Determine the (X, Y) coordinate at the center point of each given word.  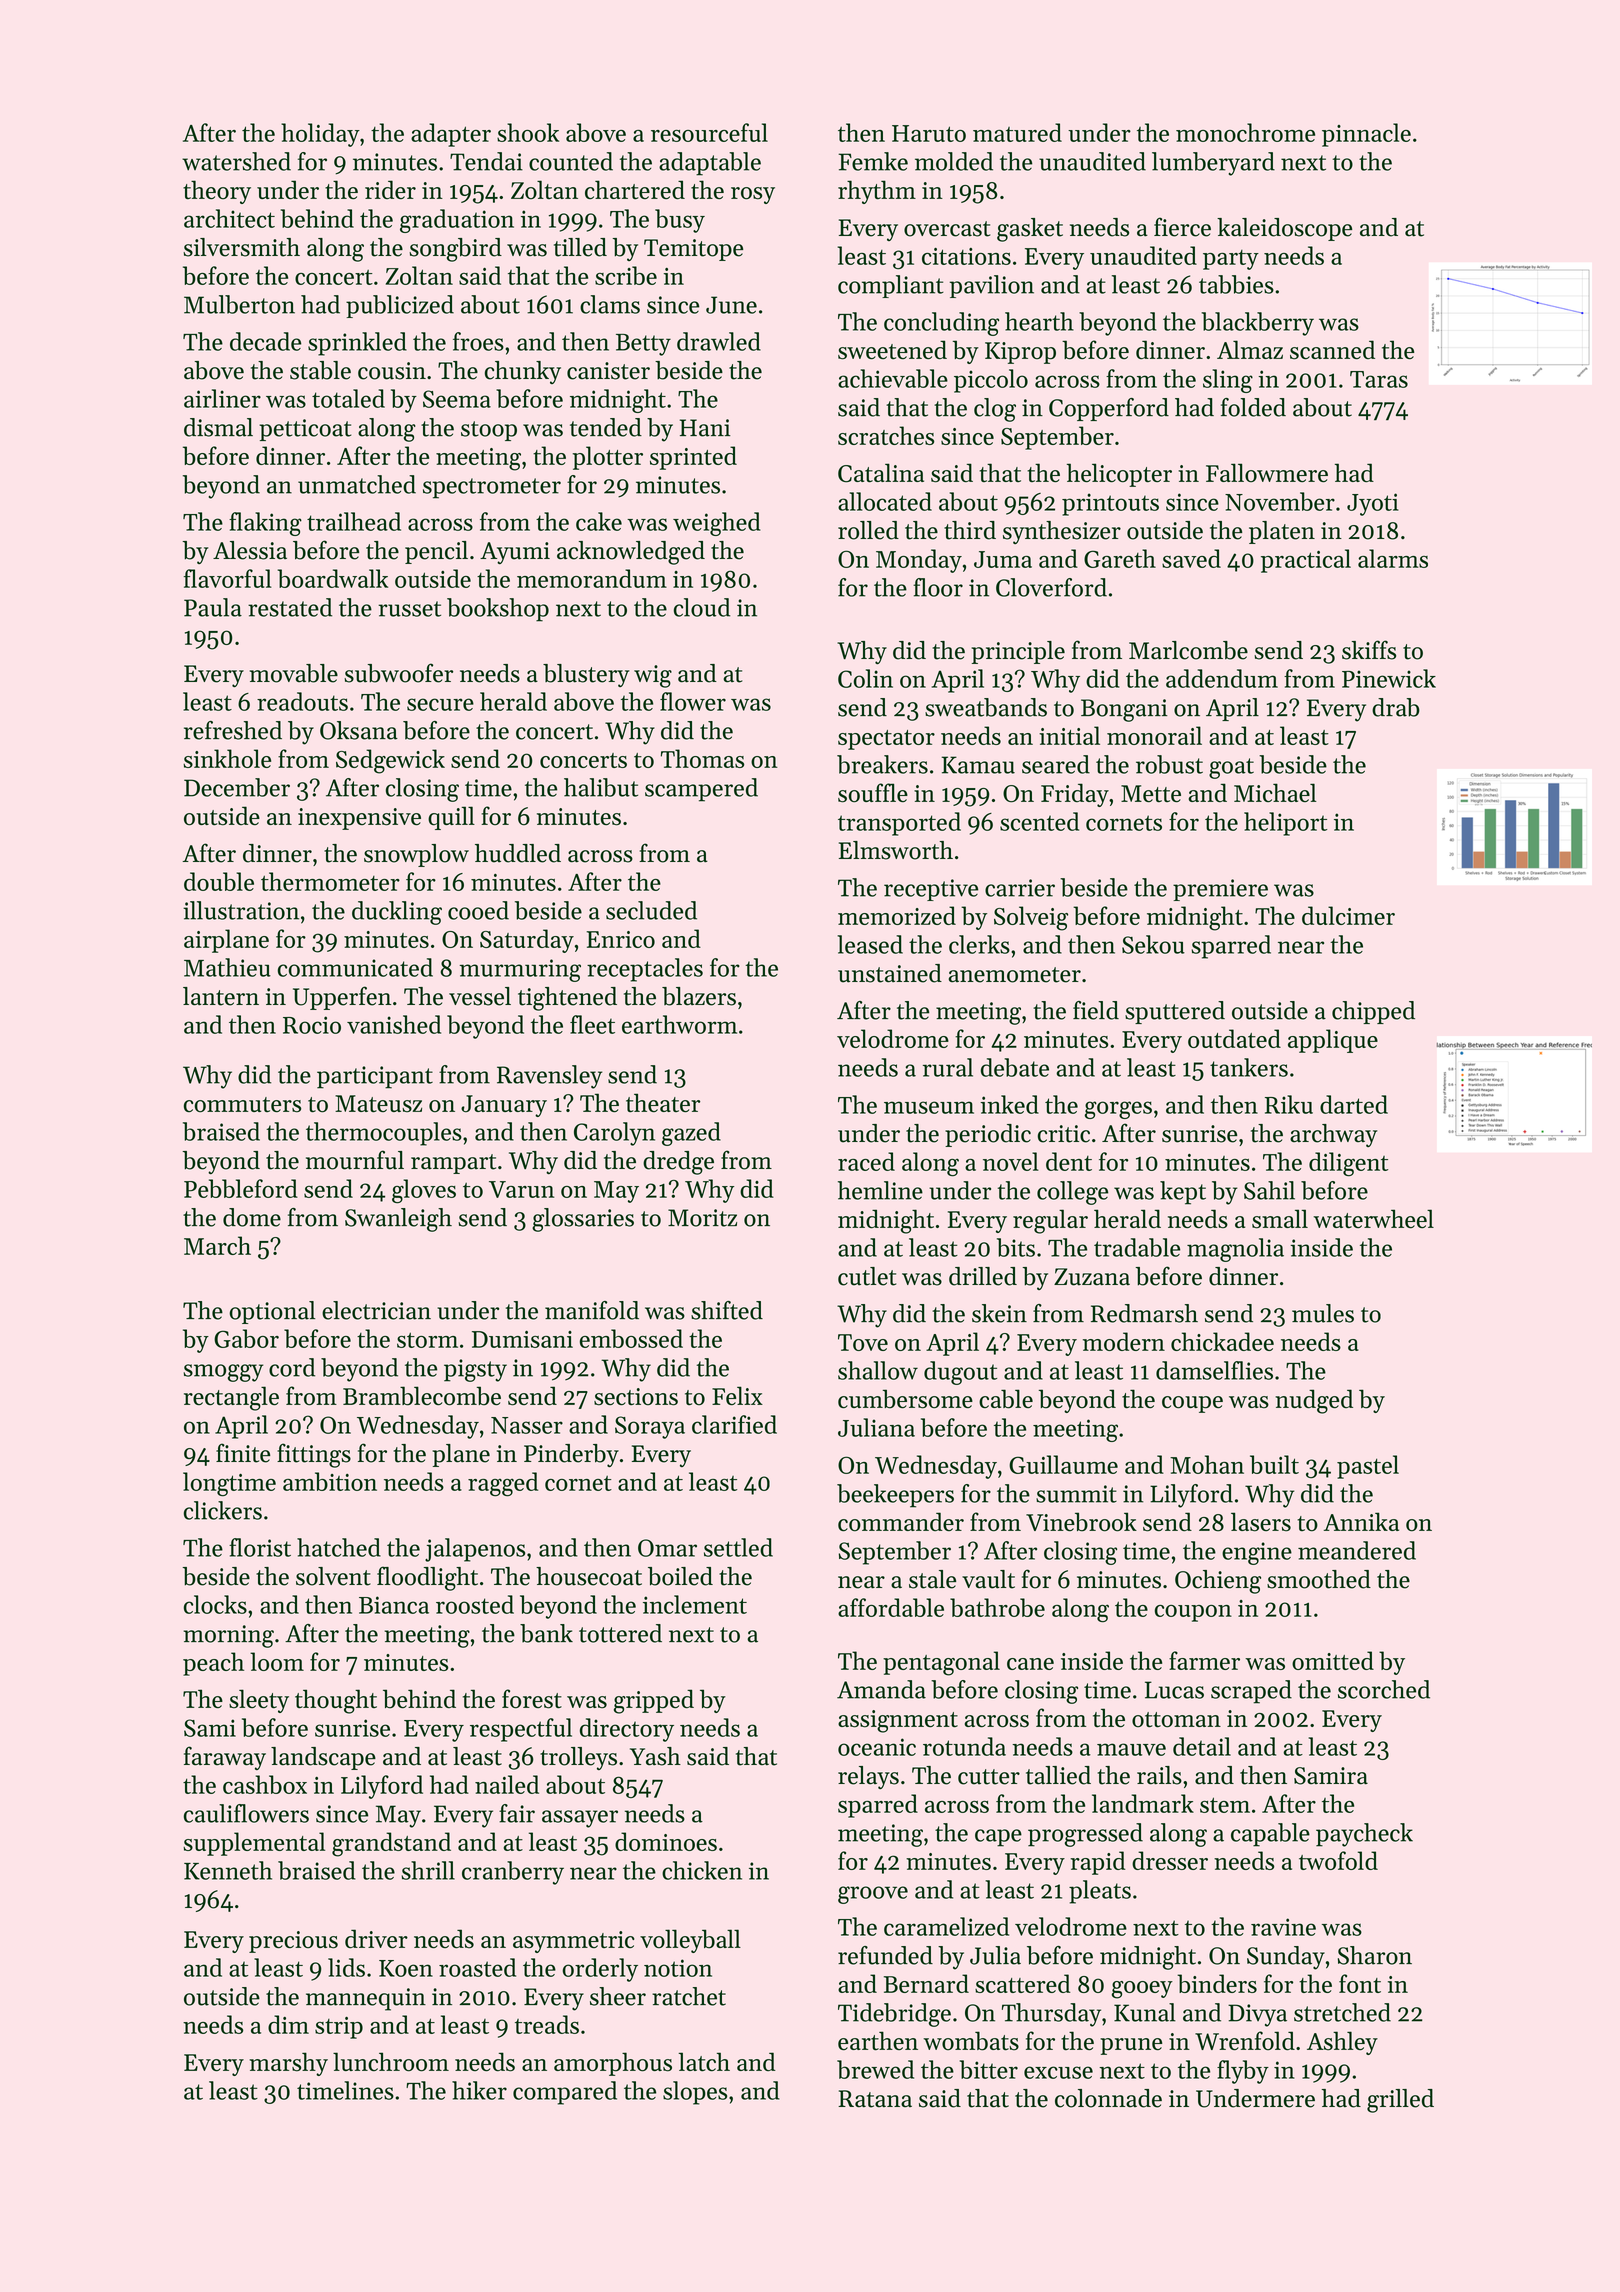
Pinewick (1389, 678)
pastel (1368, 1467)
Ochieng (1218, 1582)
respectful (521, 1730)
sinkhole (227, 758)
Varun (521, 1189)
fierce (1182, 227)
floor (938, 587)
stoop (489, 431)
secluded (651, 910)
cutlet (867, 1276)
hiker (479, 2090)
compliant (891, 286)
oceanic (877, 1747)
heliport (1285, 824)
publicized (400, 306)
